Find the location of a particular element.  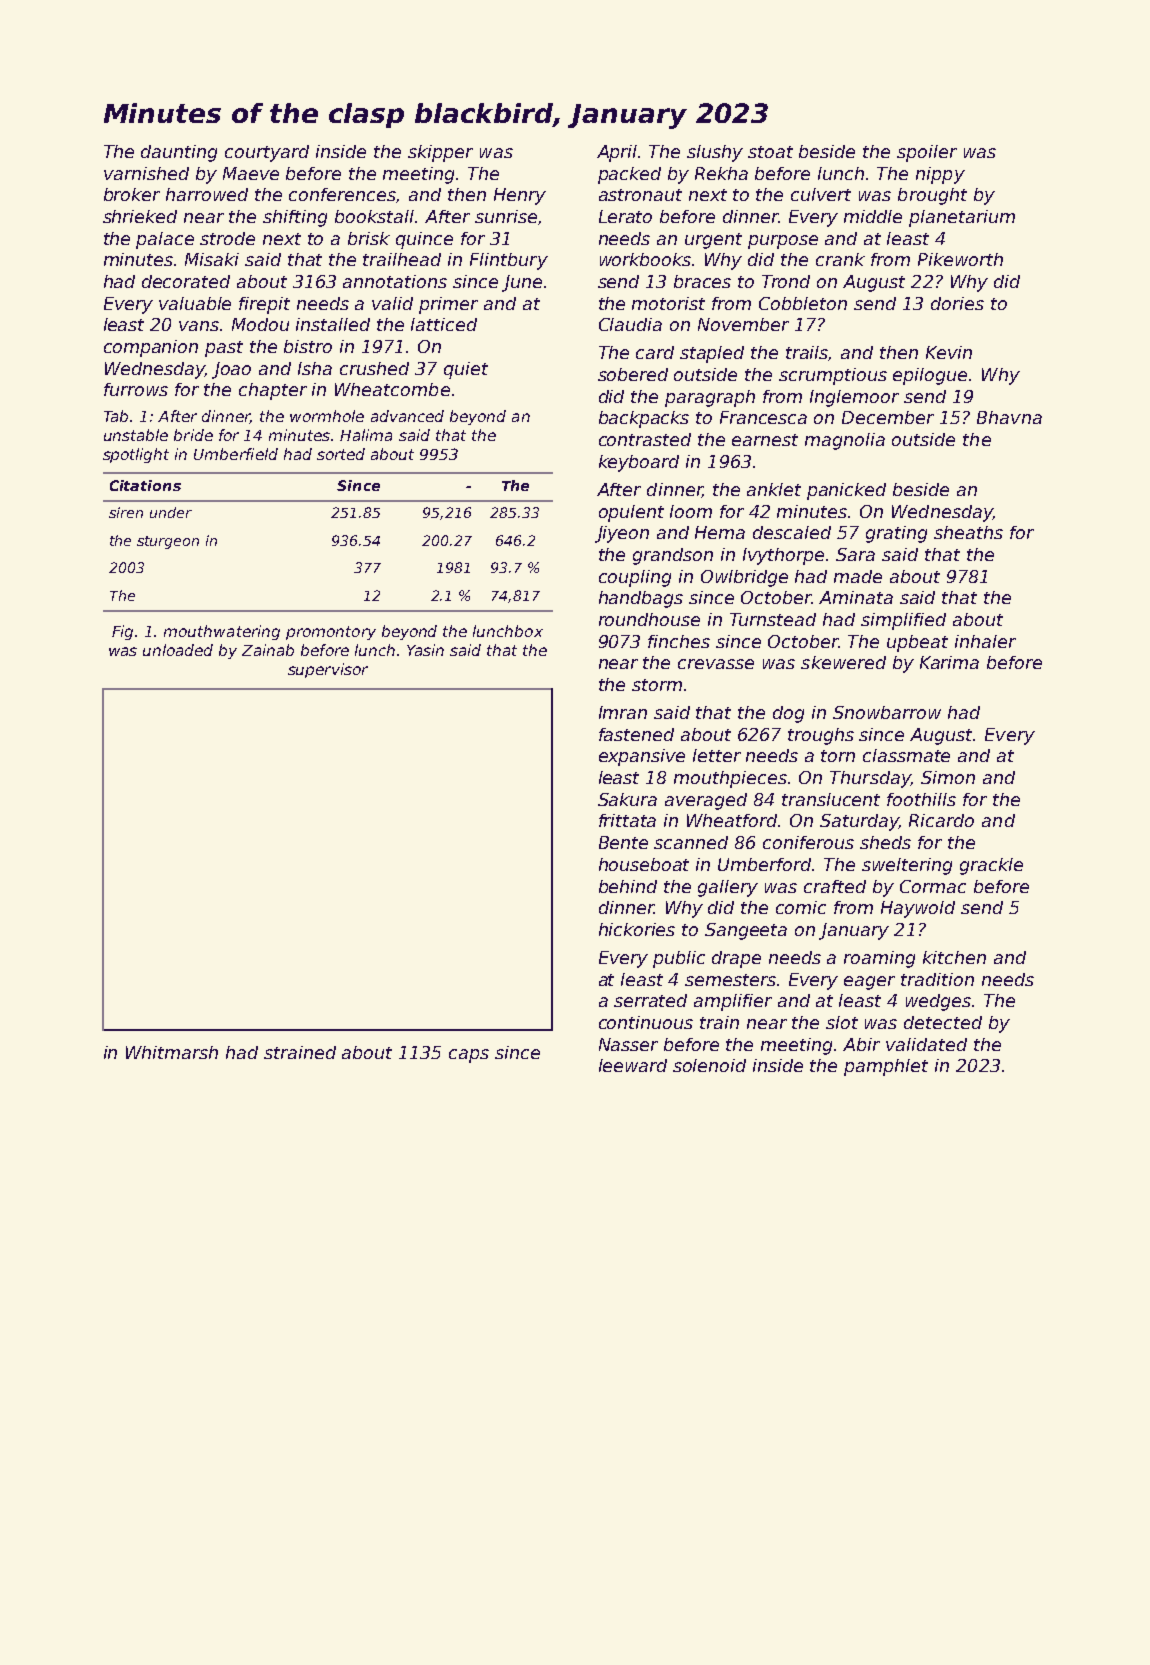

conferences is located at coordinates (343, 195).
